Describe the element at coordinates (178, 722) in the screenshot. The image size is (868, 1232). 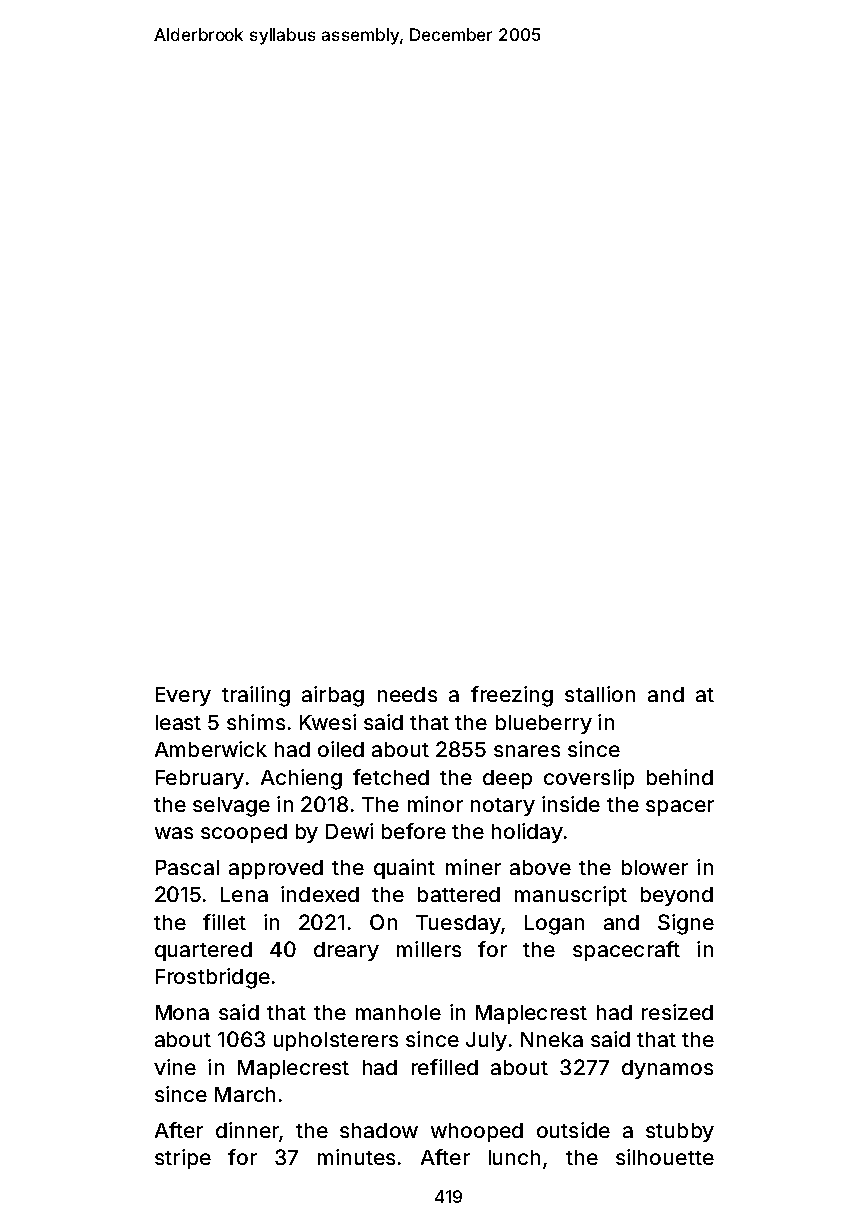
I see `least` at that location.
